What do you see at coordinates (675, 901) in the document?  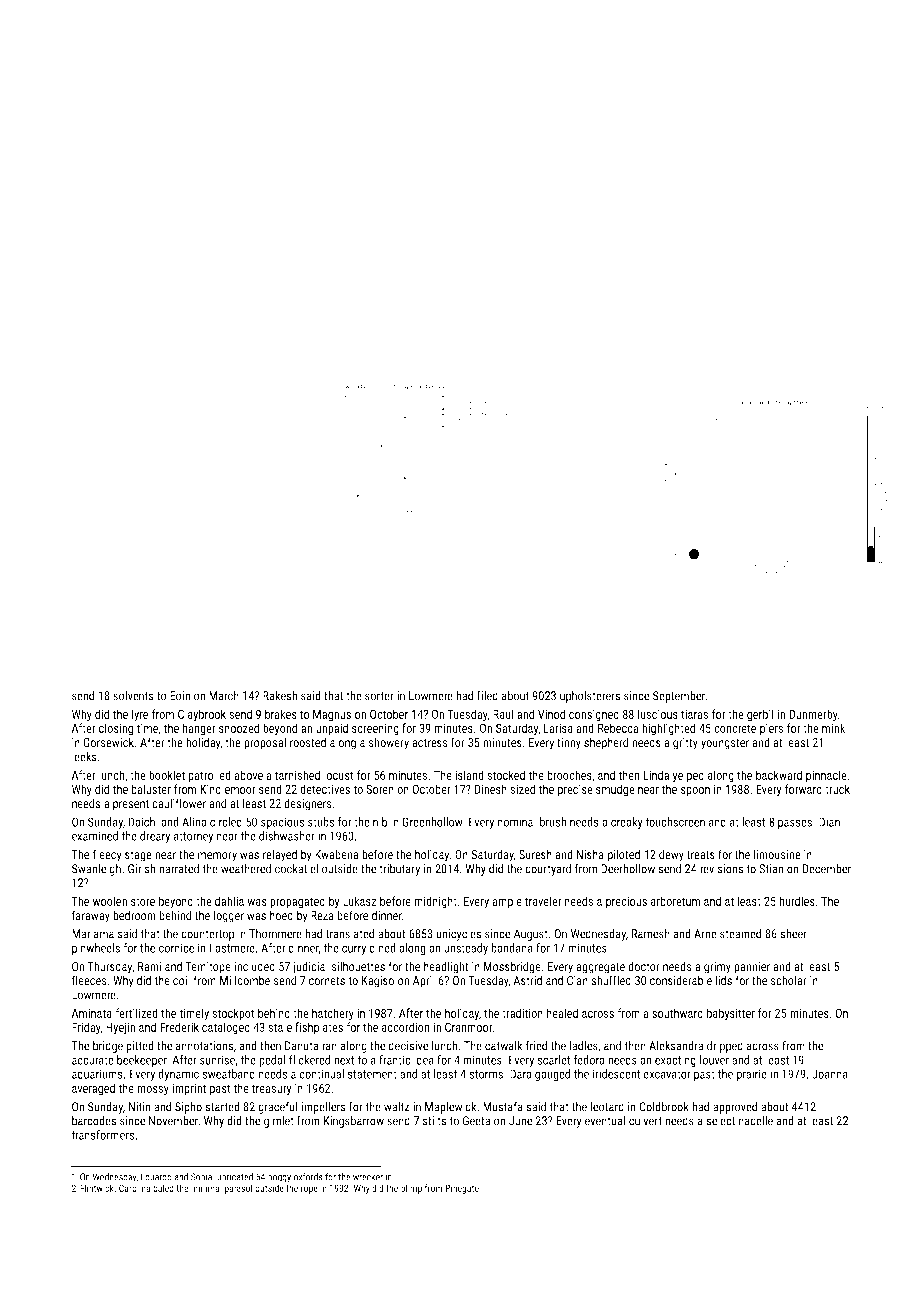 I see `arboretum` at bounding box center [675, 901].
